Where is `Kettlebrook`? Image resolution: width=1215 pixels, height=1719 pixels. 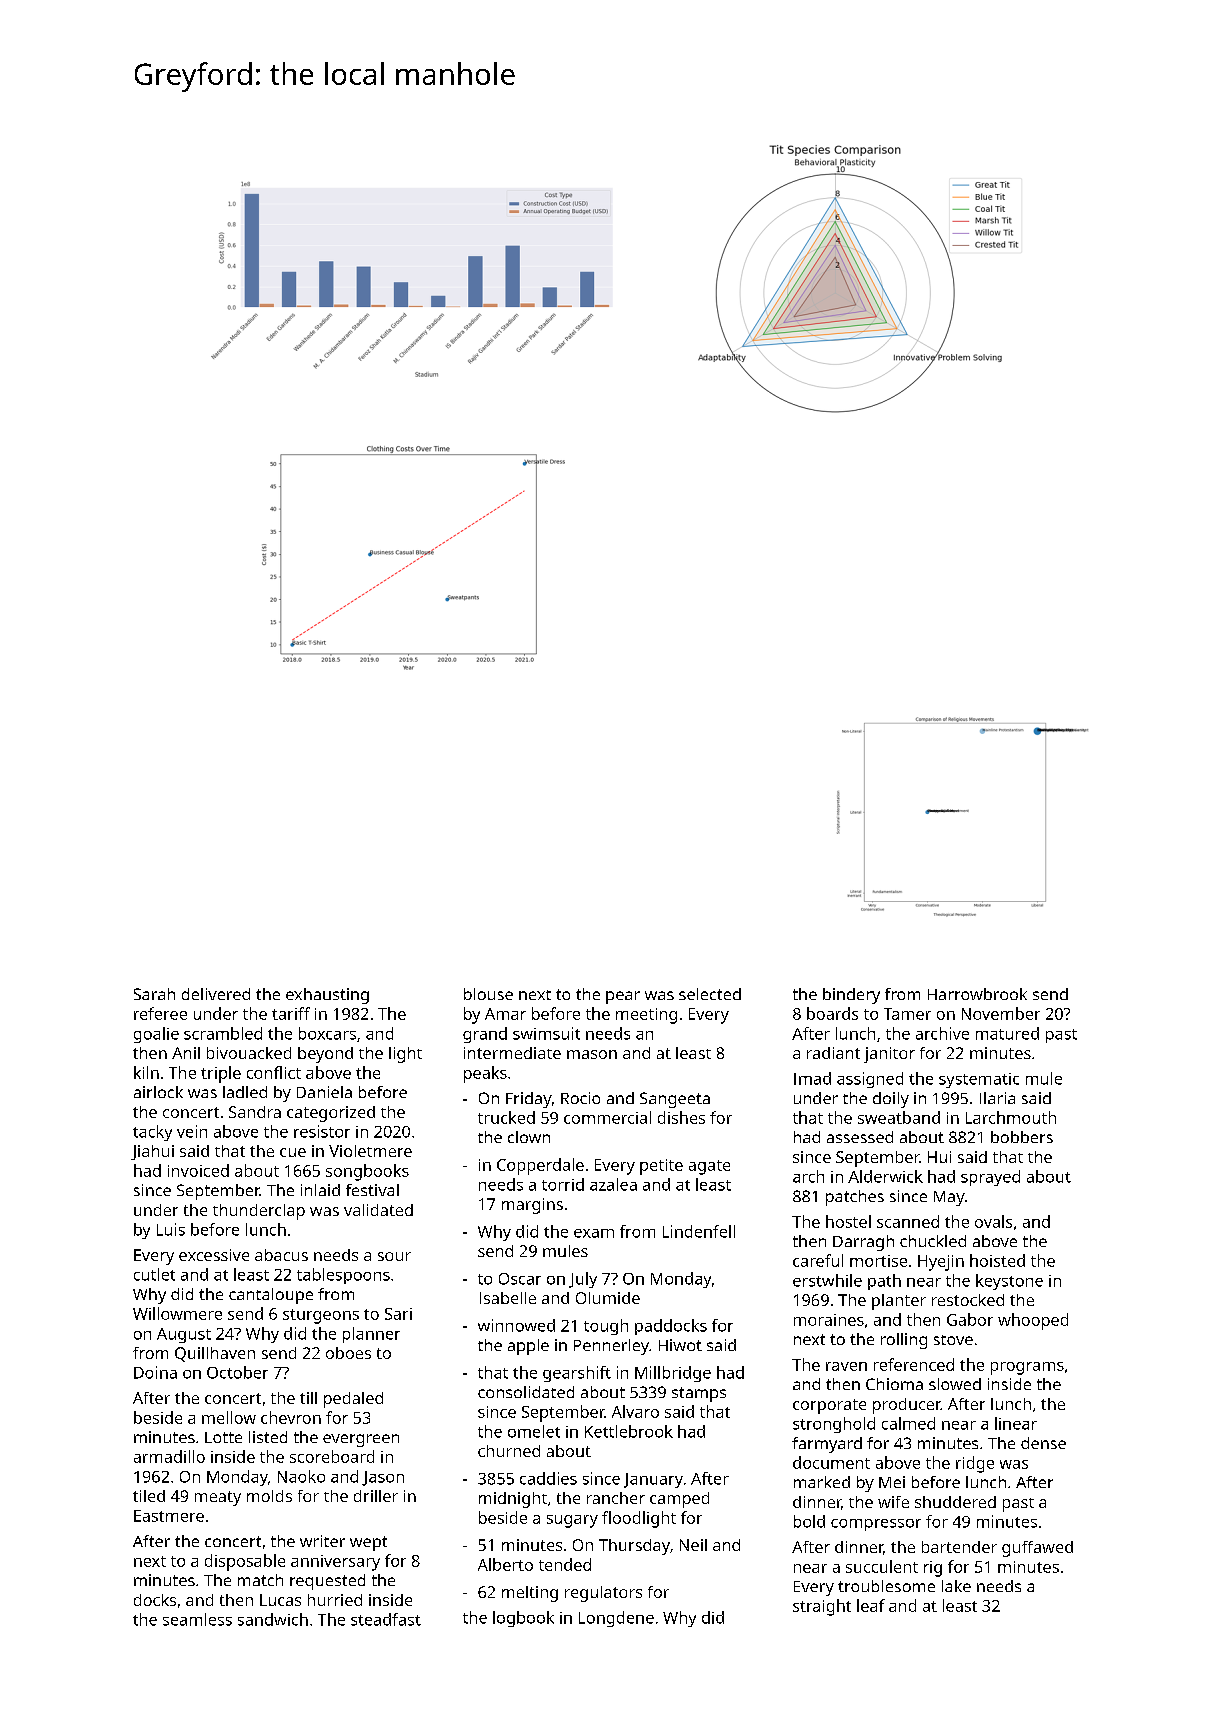
Kettlebrook is located at coordinates (629, 1431).
